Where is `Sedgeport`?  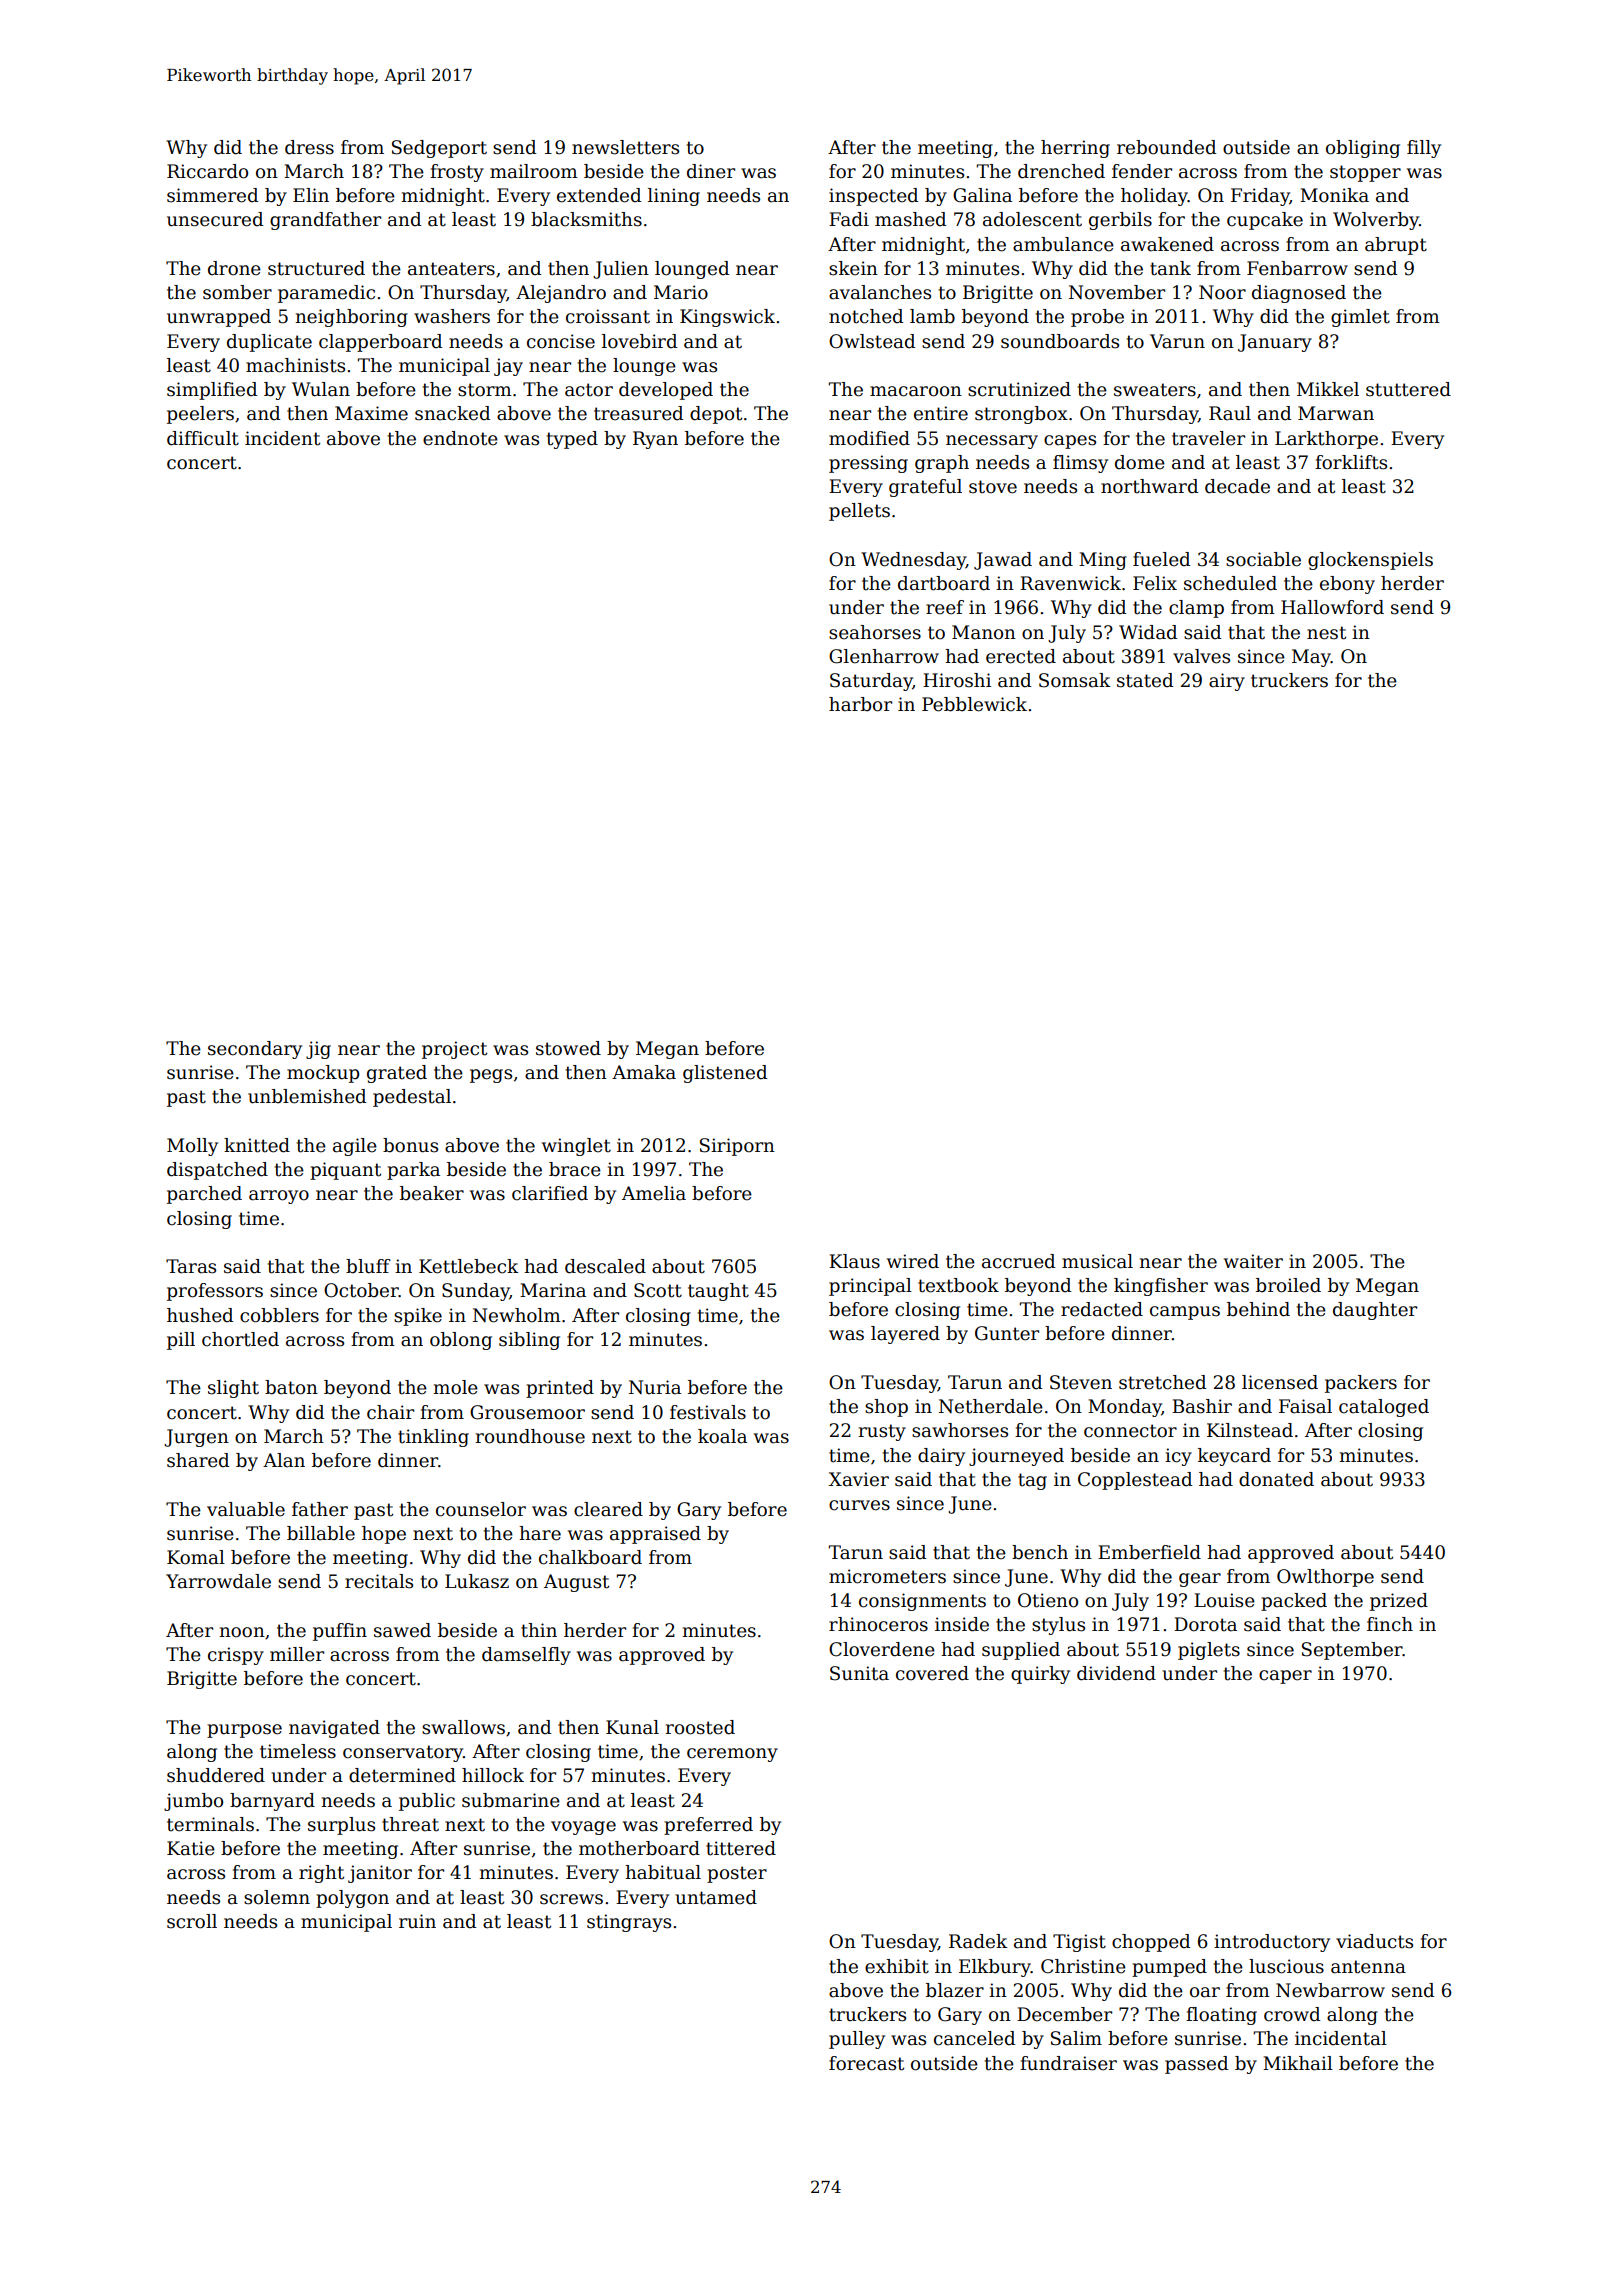
Sedgeport is located at coordinates (439, 149).
